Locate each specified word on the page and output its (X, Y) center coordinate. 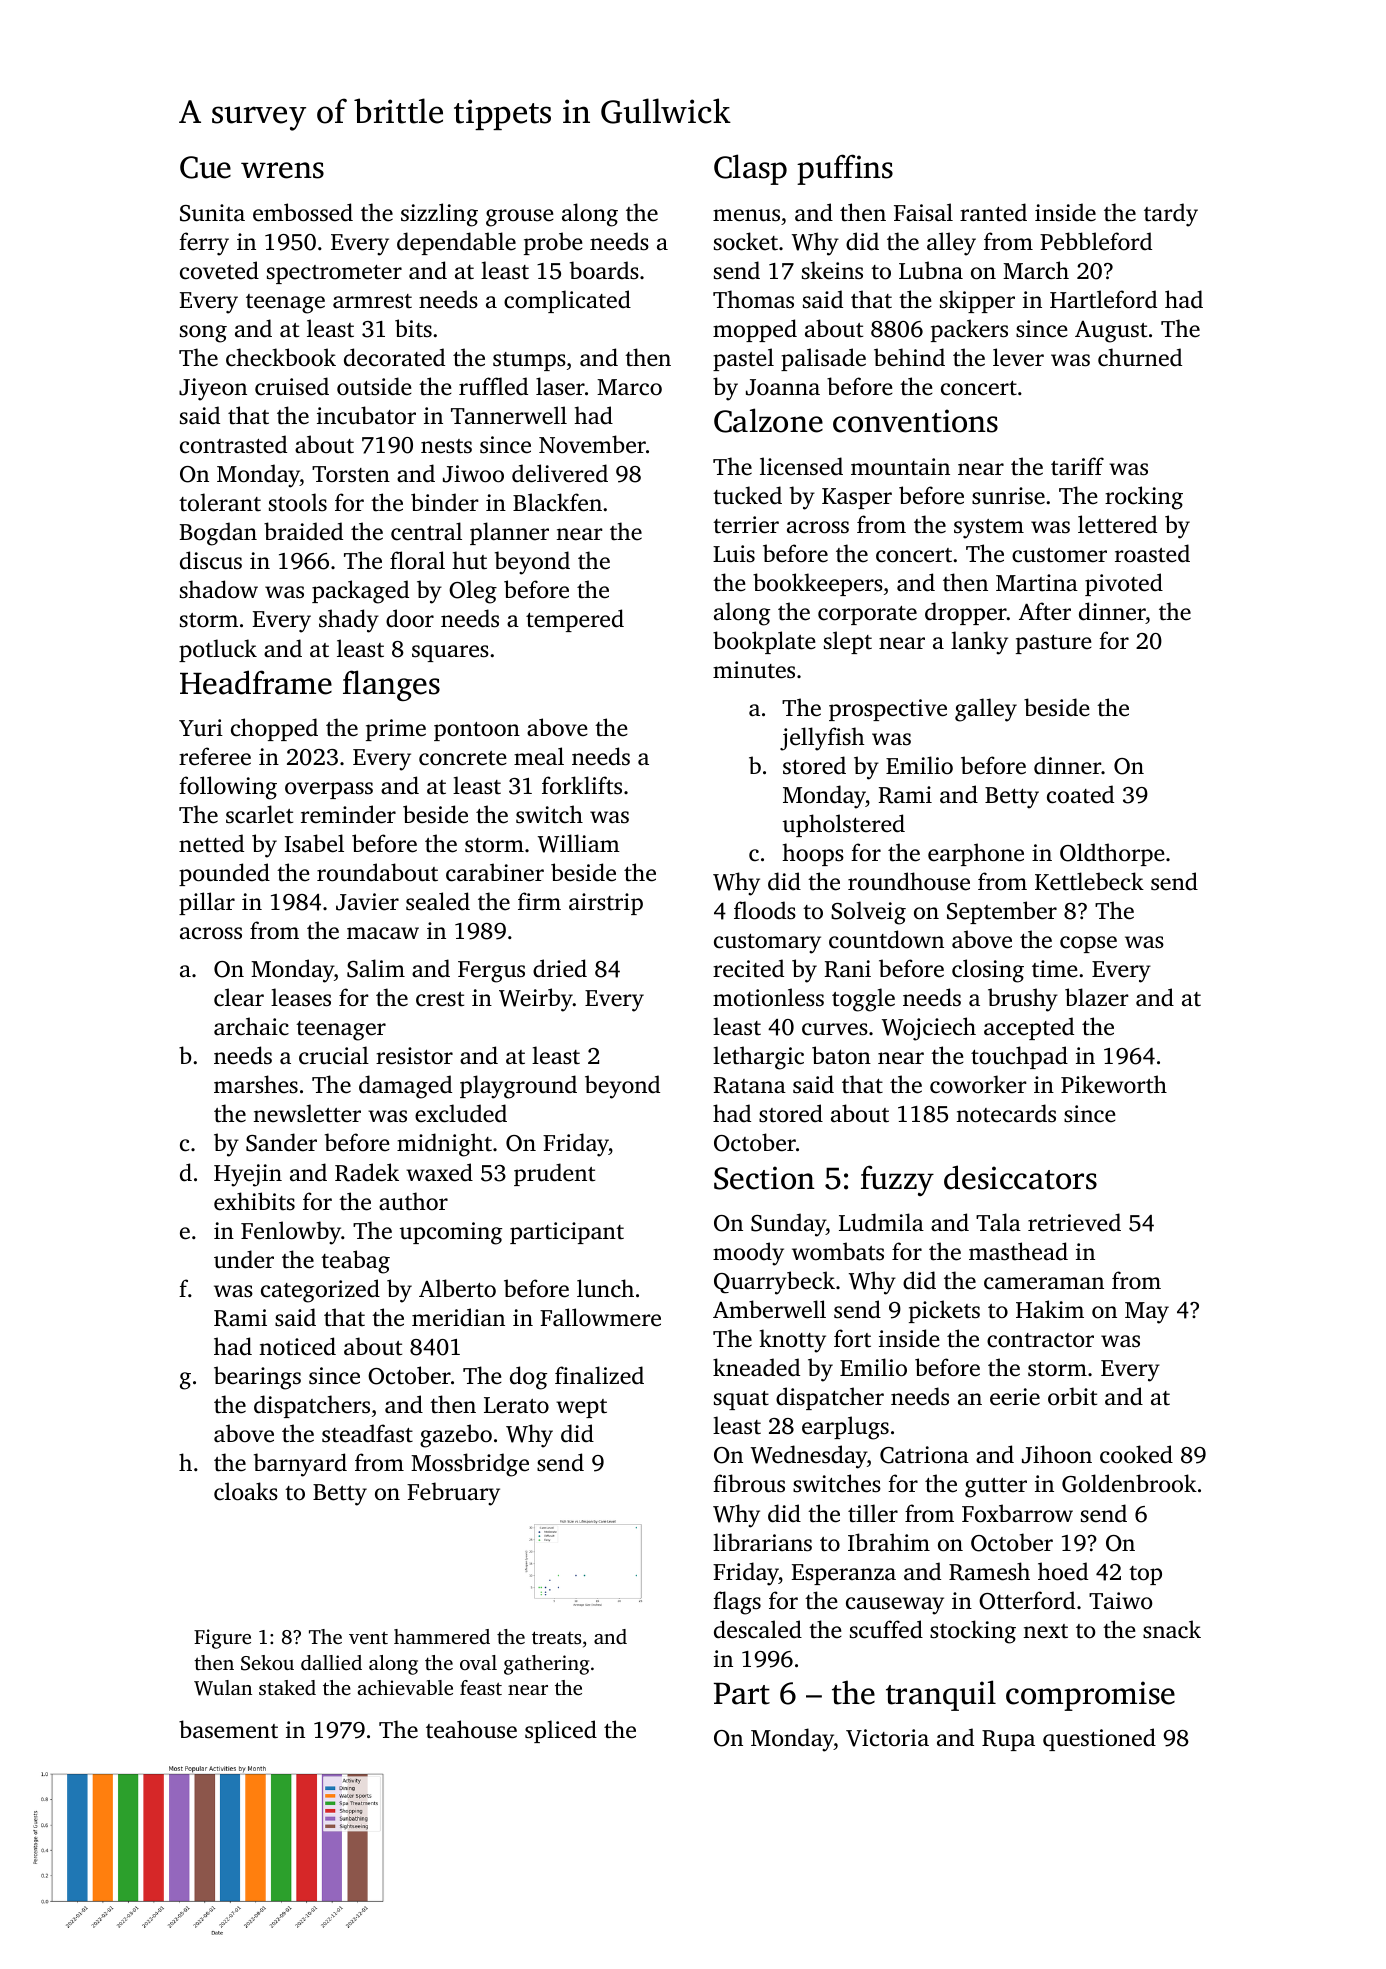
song (203, 334)
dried (560, 968)
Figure (222, 1639)
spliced (561, 1731)
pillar (207, 903)
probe (553, 243)
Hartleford (1103, 299)
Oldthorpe (1112, 854)
